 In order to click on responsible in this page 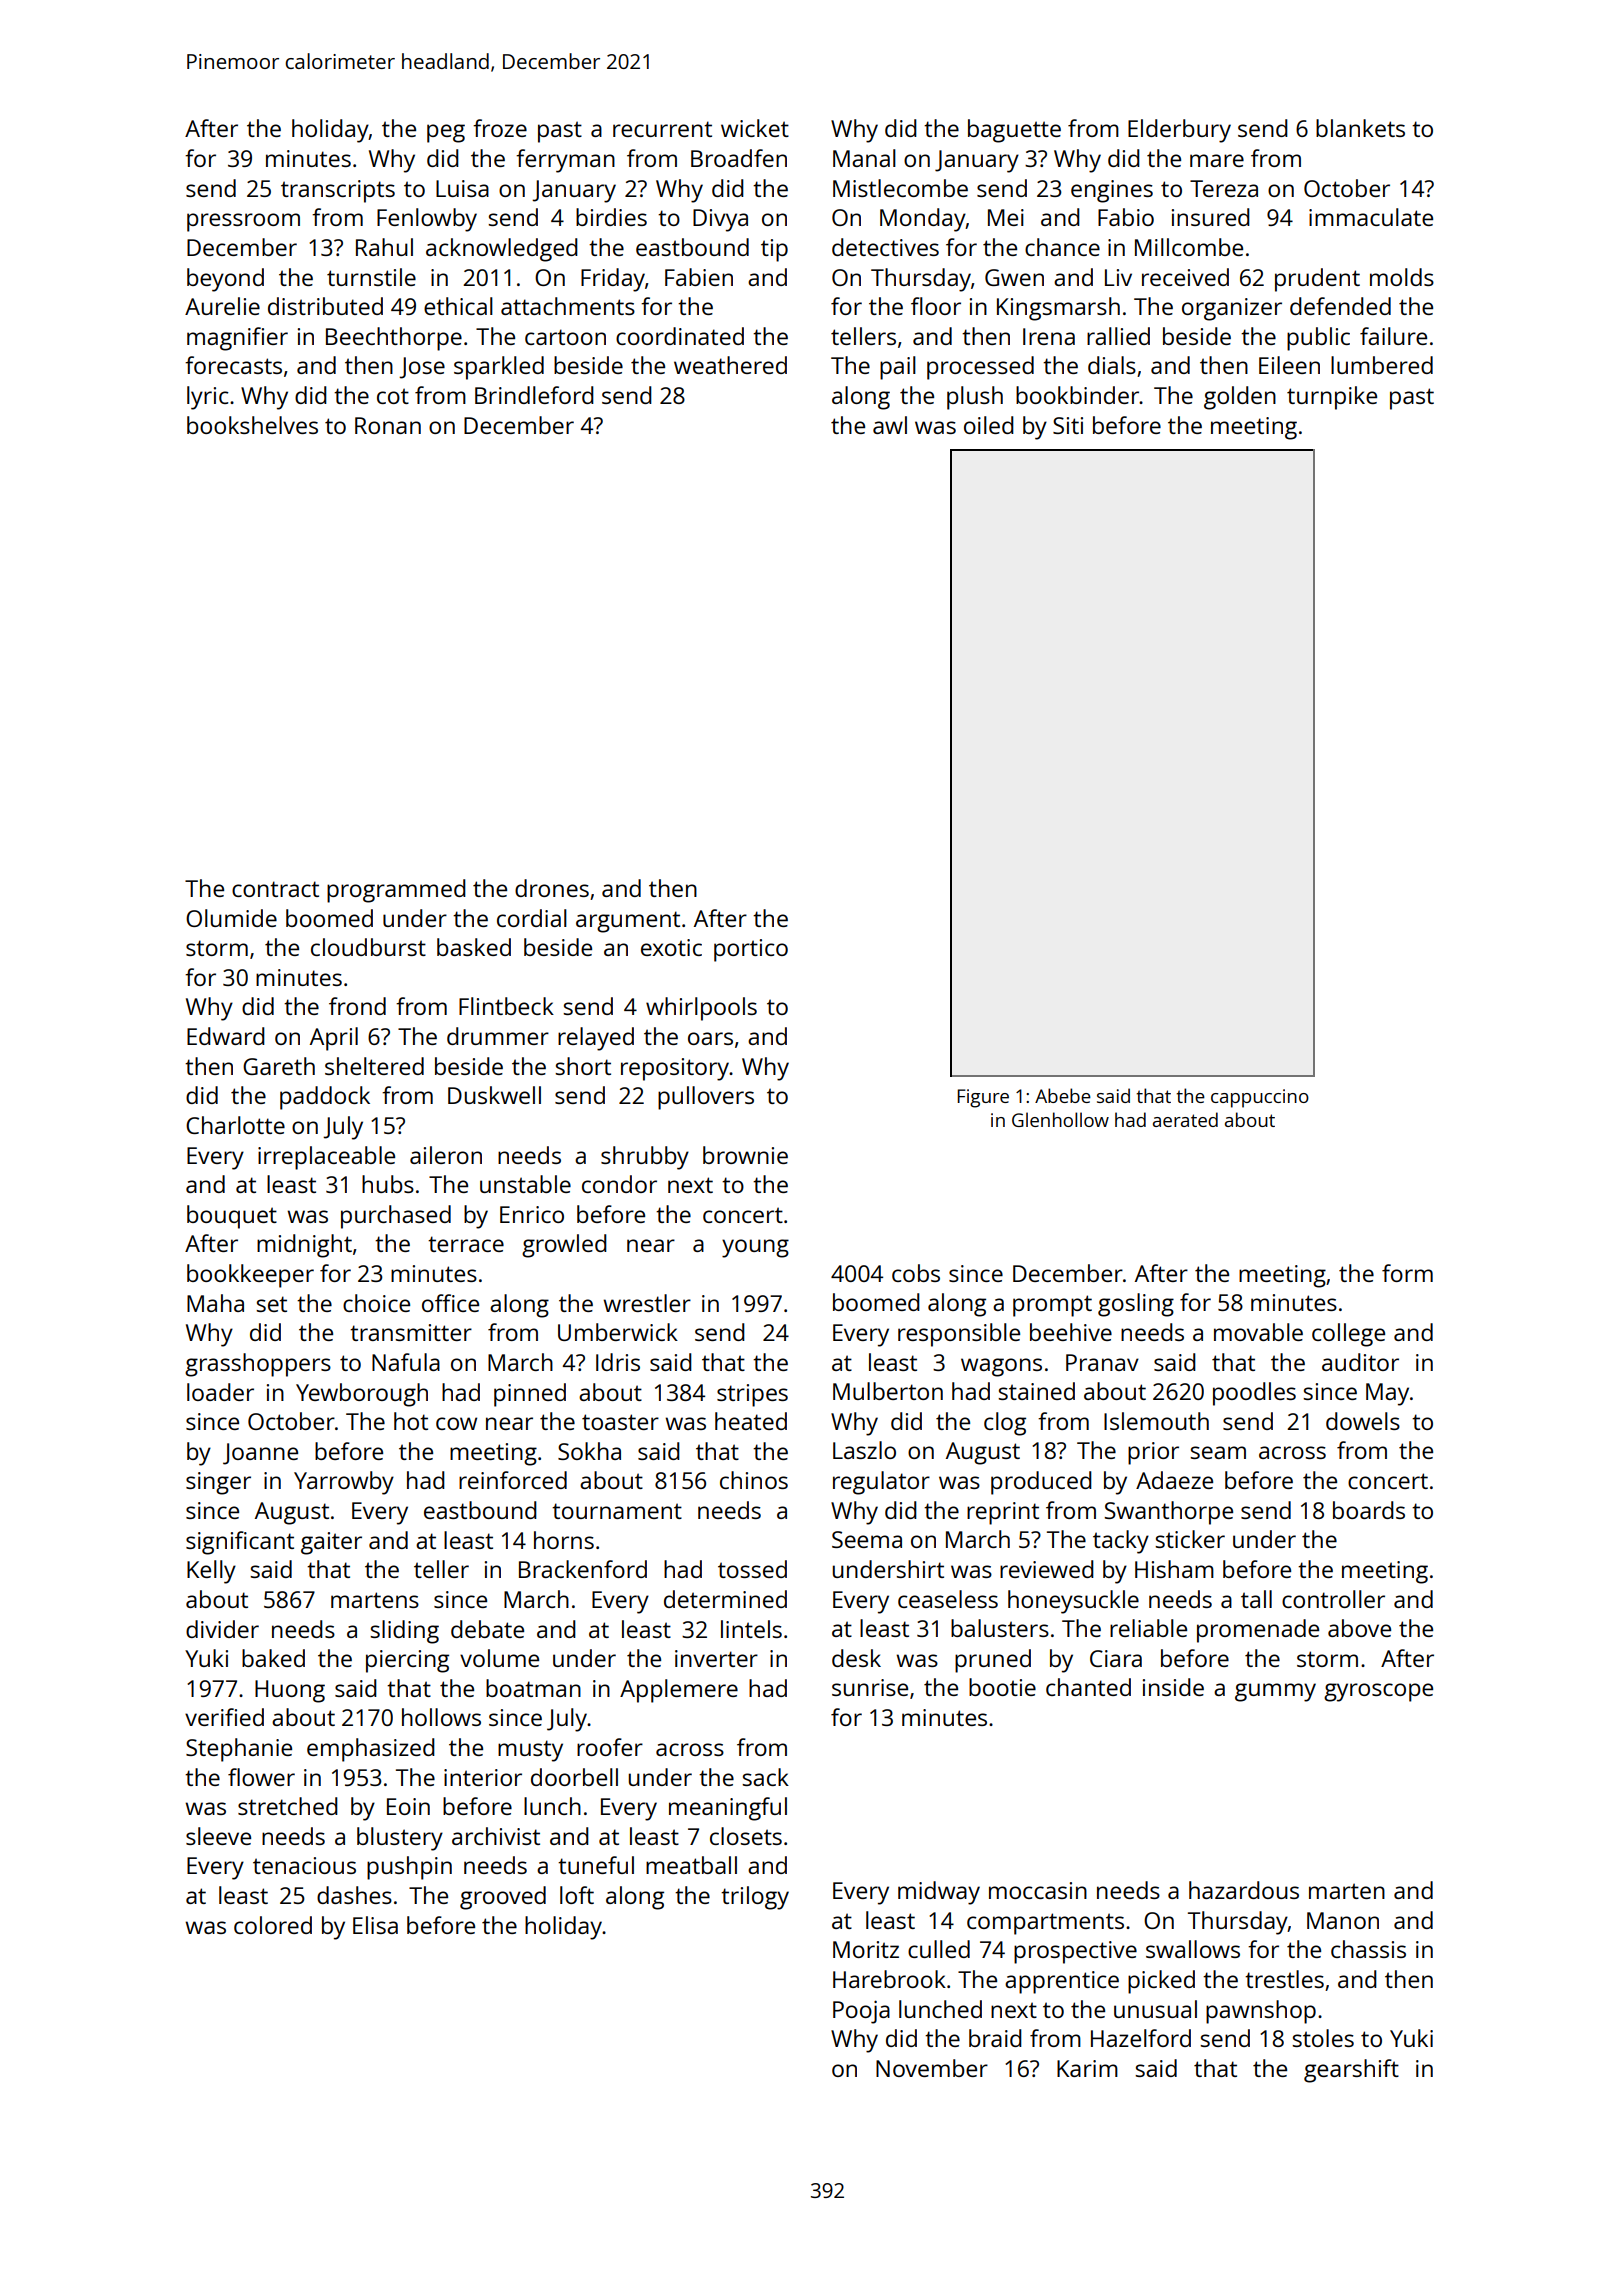, I will do `click(959, 1335)`.
